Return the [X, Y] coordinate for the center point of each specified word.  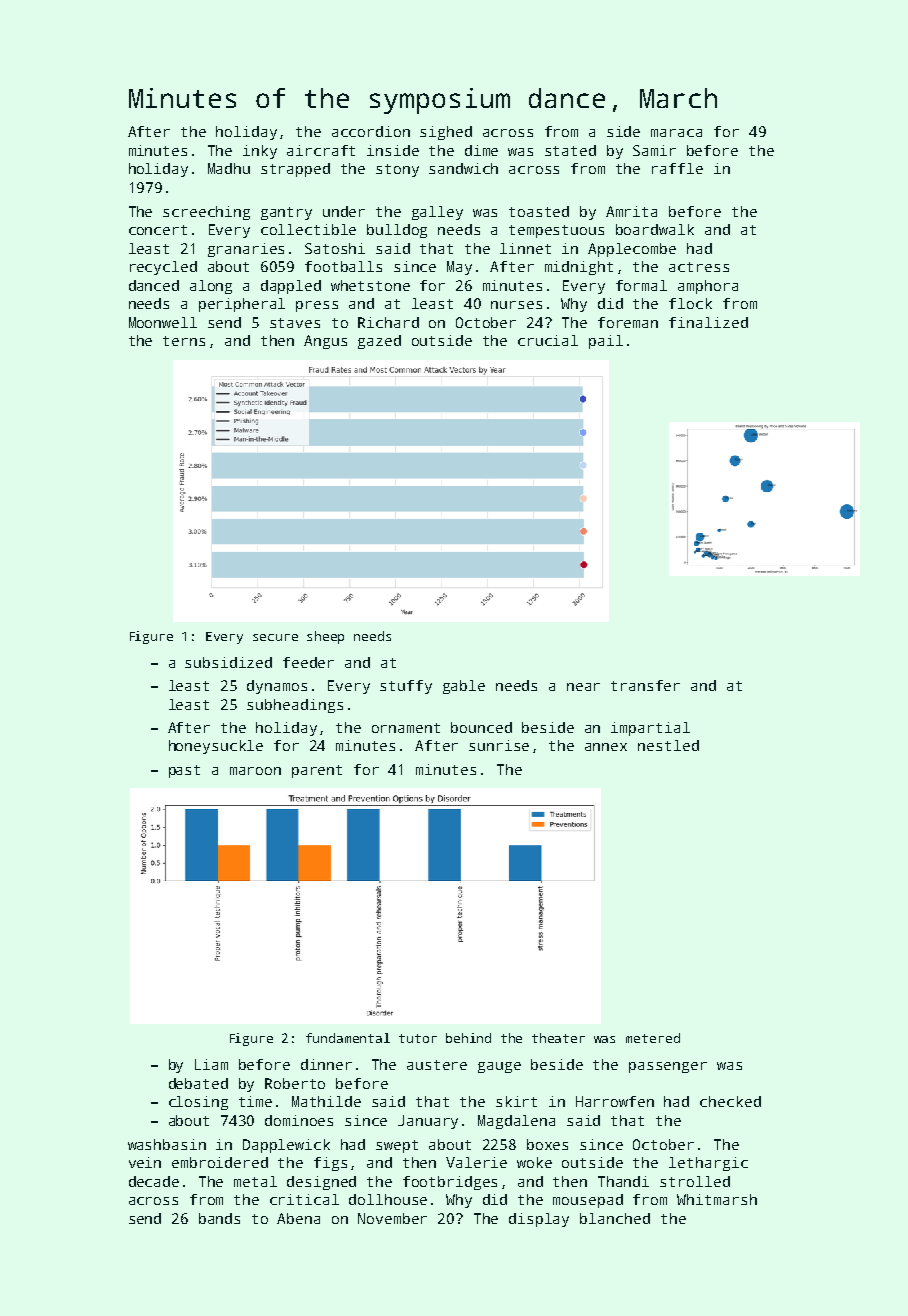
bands [219, 1218]
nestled [668, 745]
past [184, 771]
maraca [676, 133]
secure [275, 637]
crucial [548, 340]
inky [260, 152]
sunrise [499, 745]
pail [606, 342]
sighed [446, 133]
